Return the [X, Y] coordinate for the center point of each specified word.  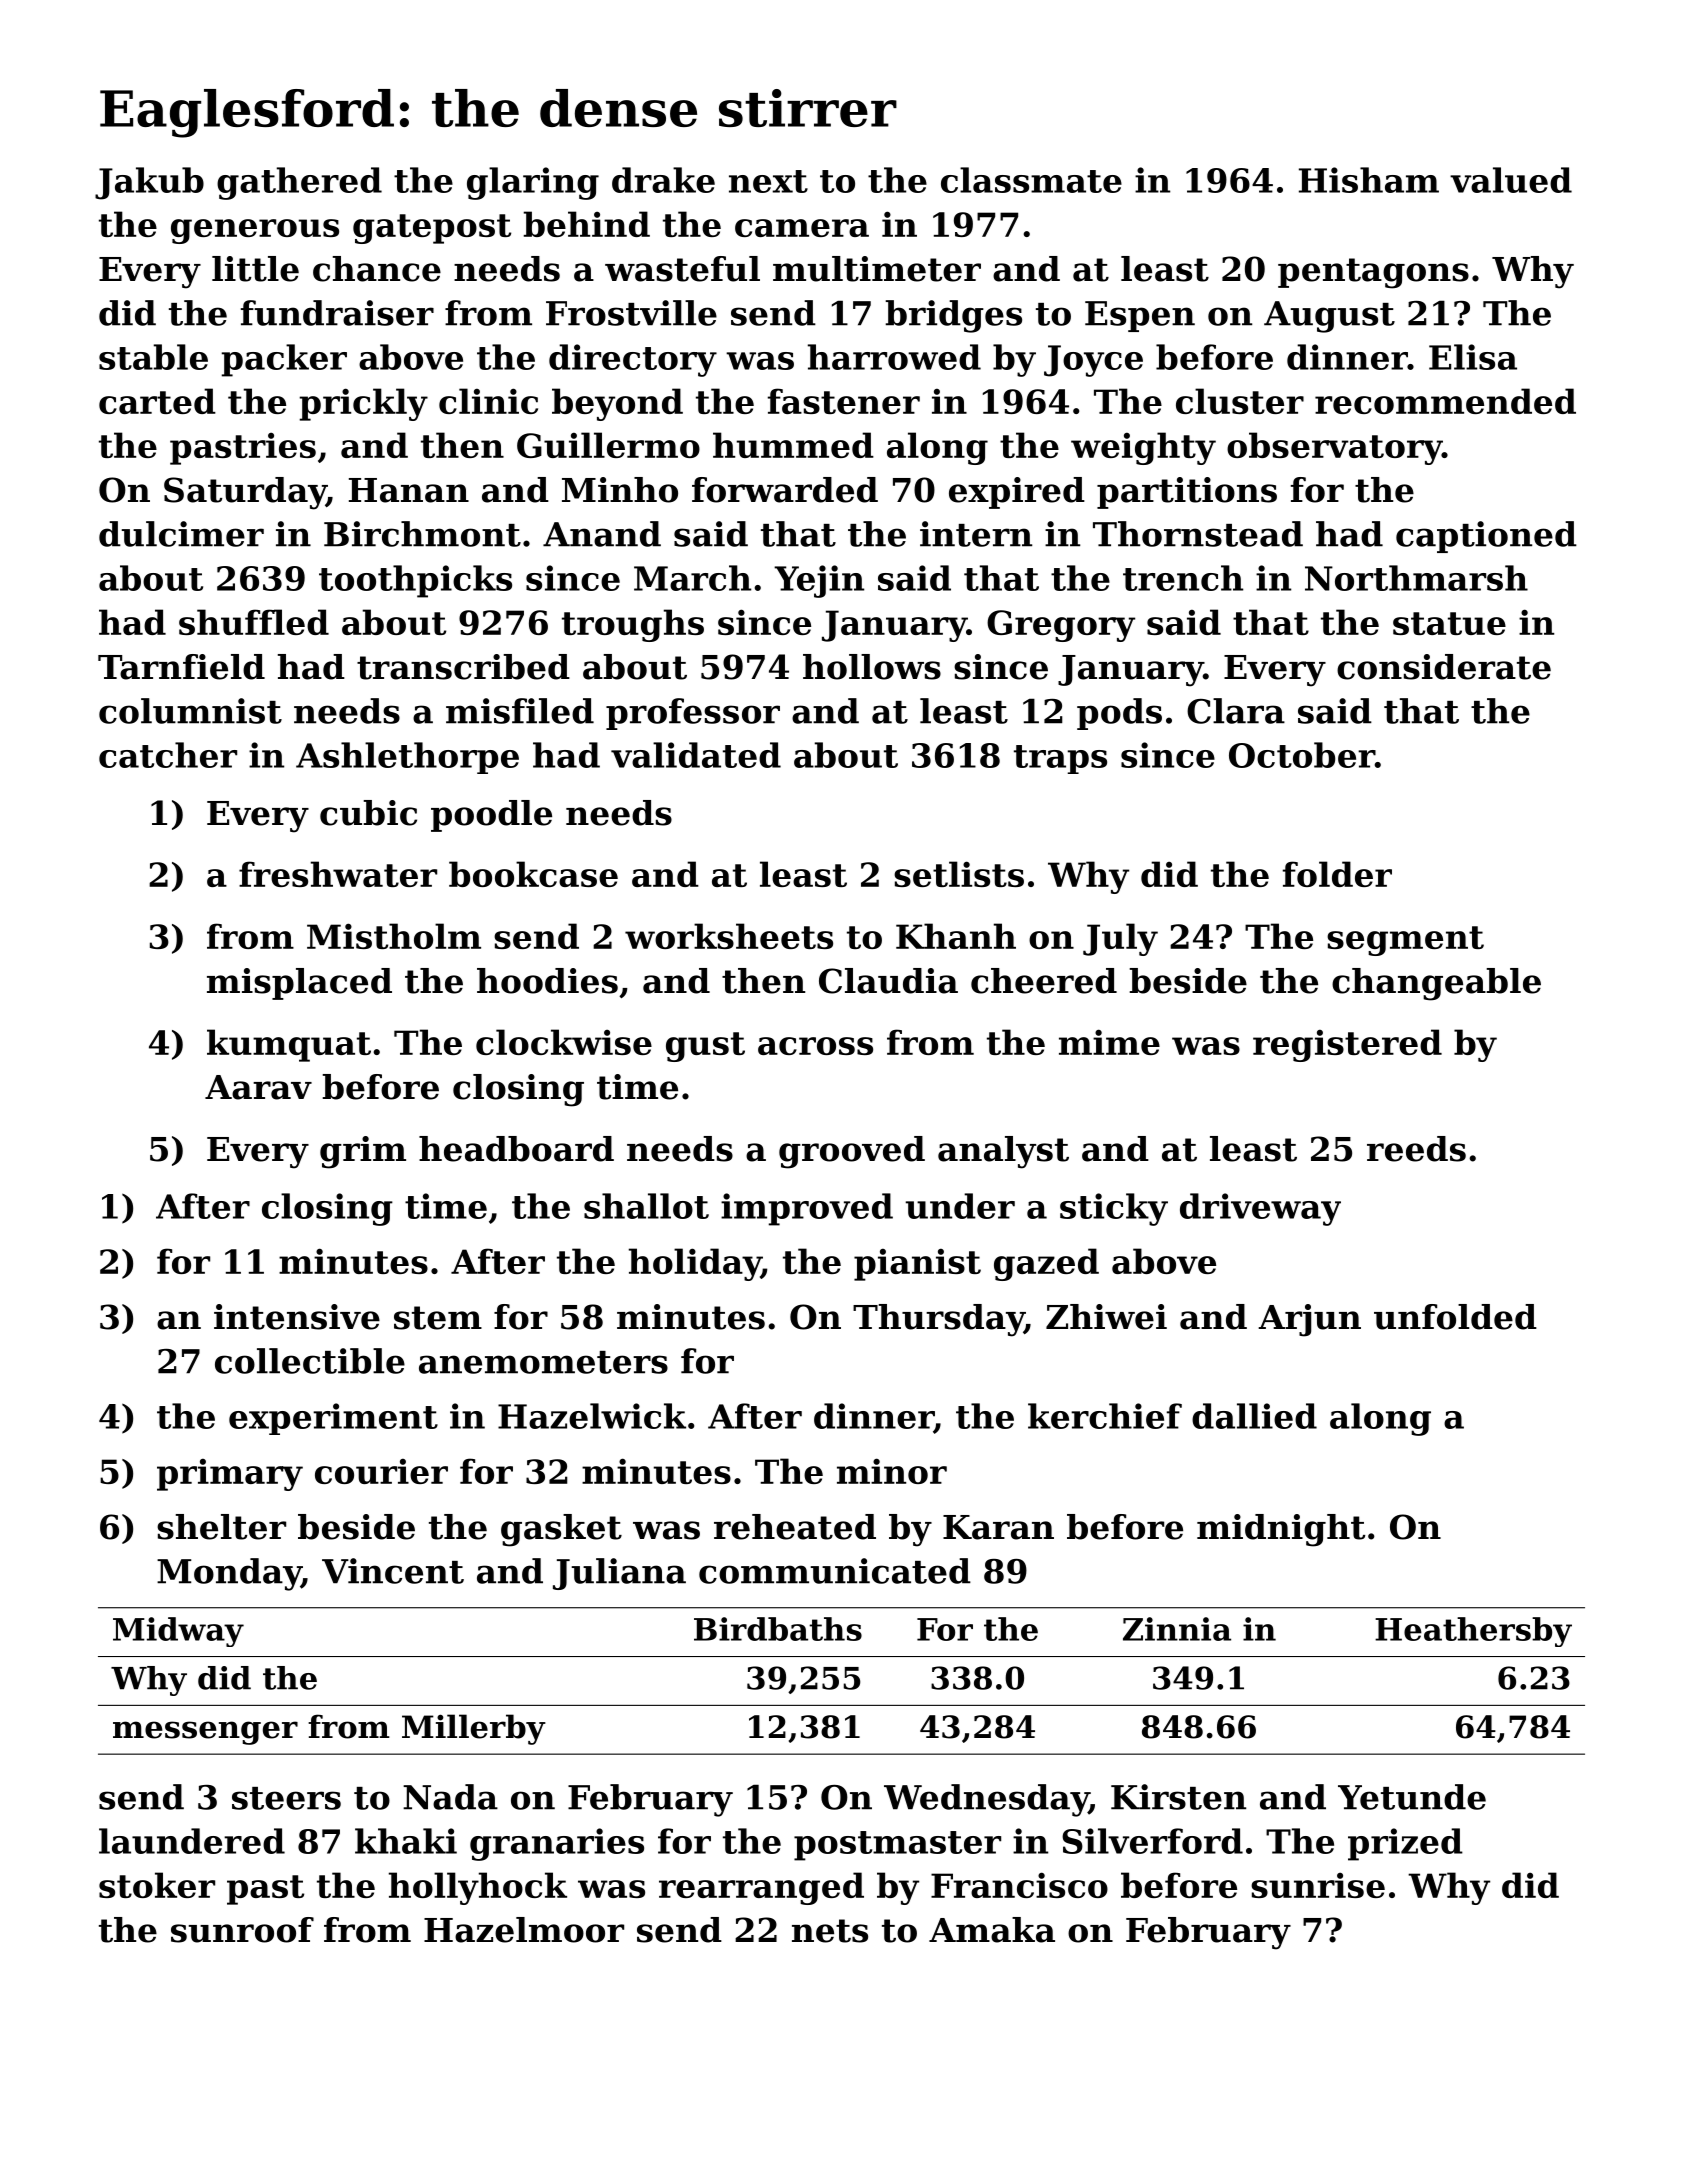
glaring [533, 183]
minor [892, 1471]
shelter [221, 1527]
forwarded [785, 490]
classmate [1031, 180]
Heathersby [1473, 1632]
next [768, 181]
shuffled [254, 622]
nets [830, 1931]
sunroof [242, 1930]
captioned [1486, 537]
